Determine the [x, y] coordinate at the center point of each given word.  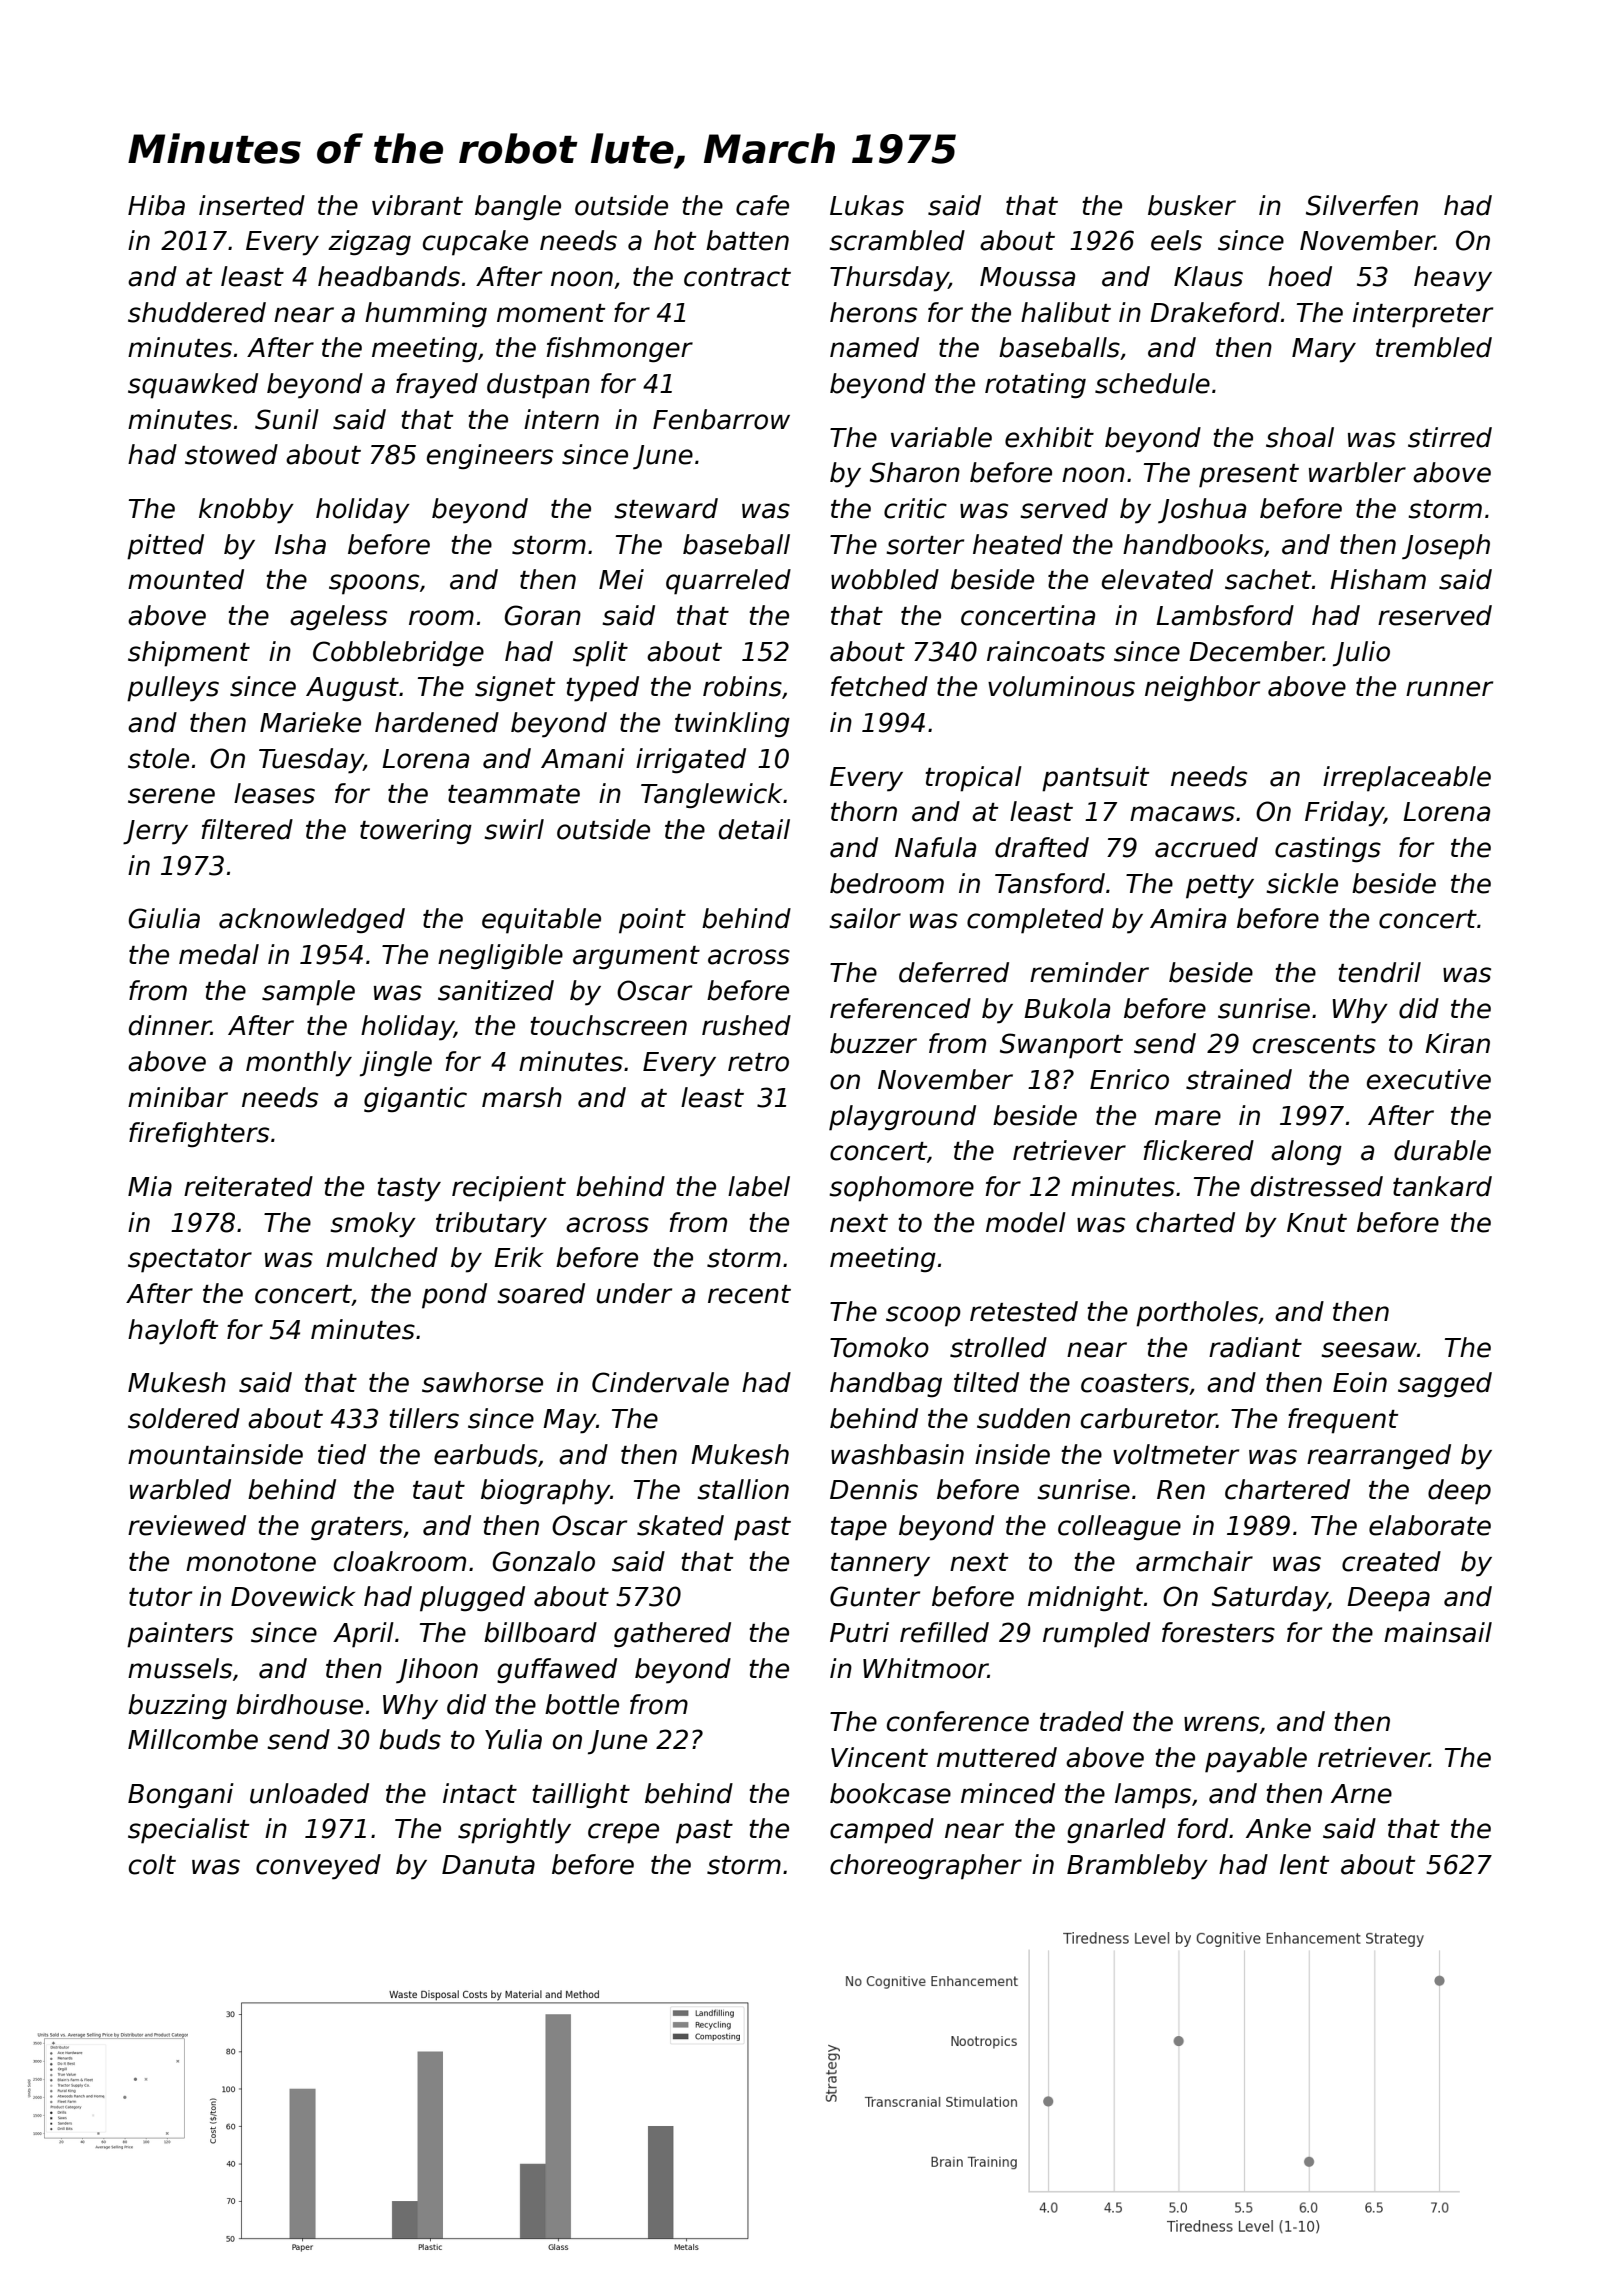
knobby [246, 511]
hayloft [173, 1332]
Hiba [156, 205]
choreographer [926, 1867]
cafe [762, 205]
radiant [1255, 1347]
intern [561, 419]
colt [152, 1864]
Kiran [1457, 1043]
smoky [373, 1225]
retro [758, 1062]
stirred [1450, 437]
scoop [923, 1316]
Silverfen [1362, 205]
